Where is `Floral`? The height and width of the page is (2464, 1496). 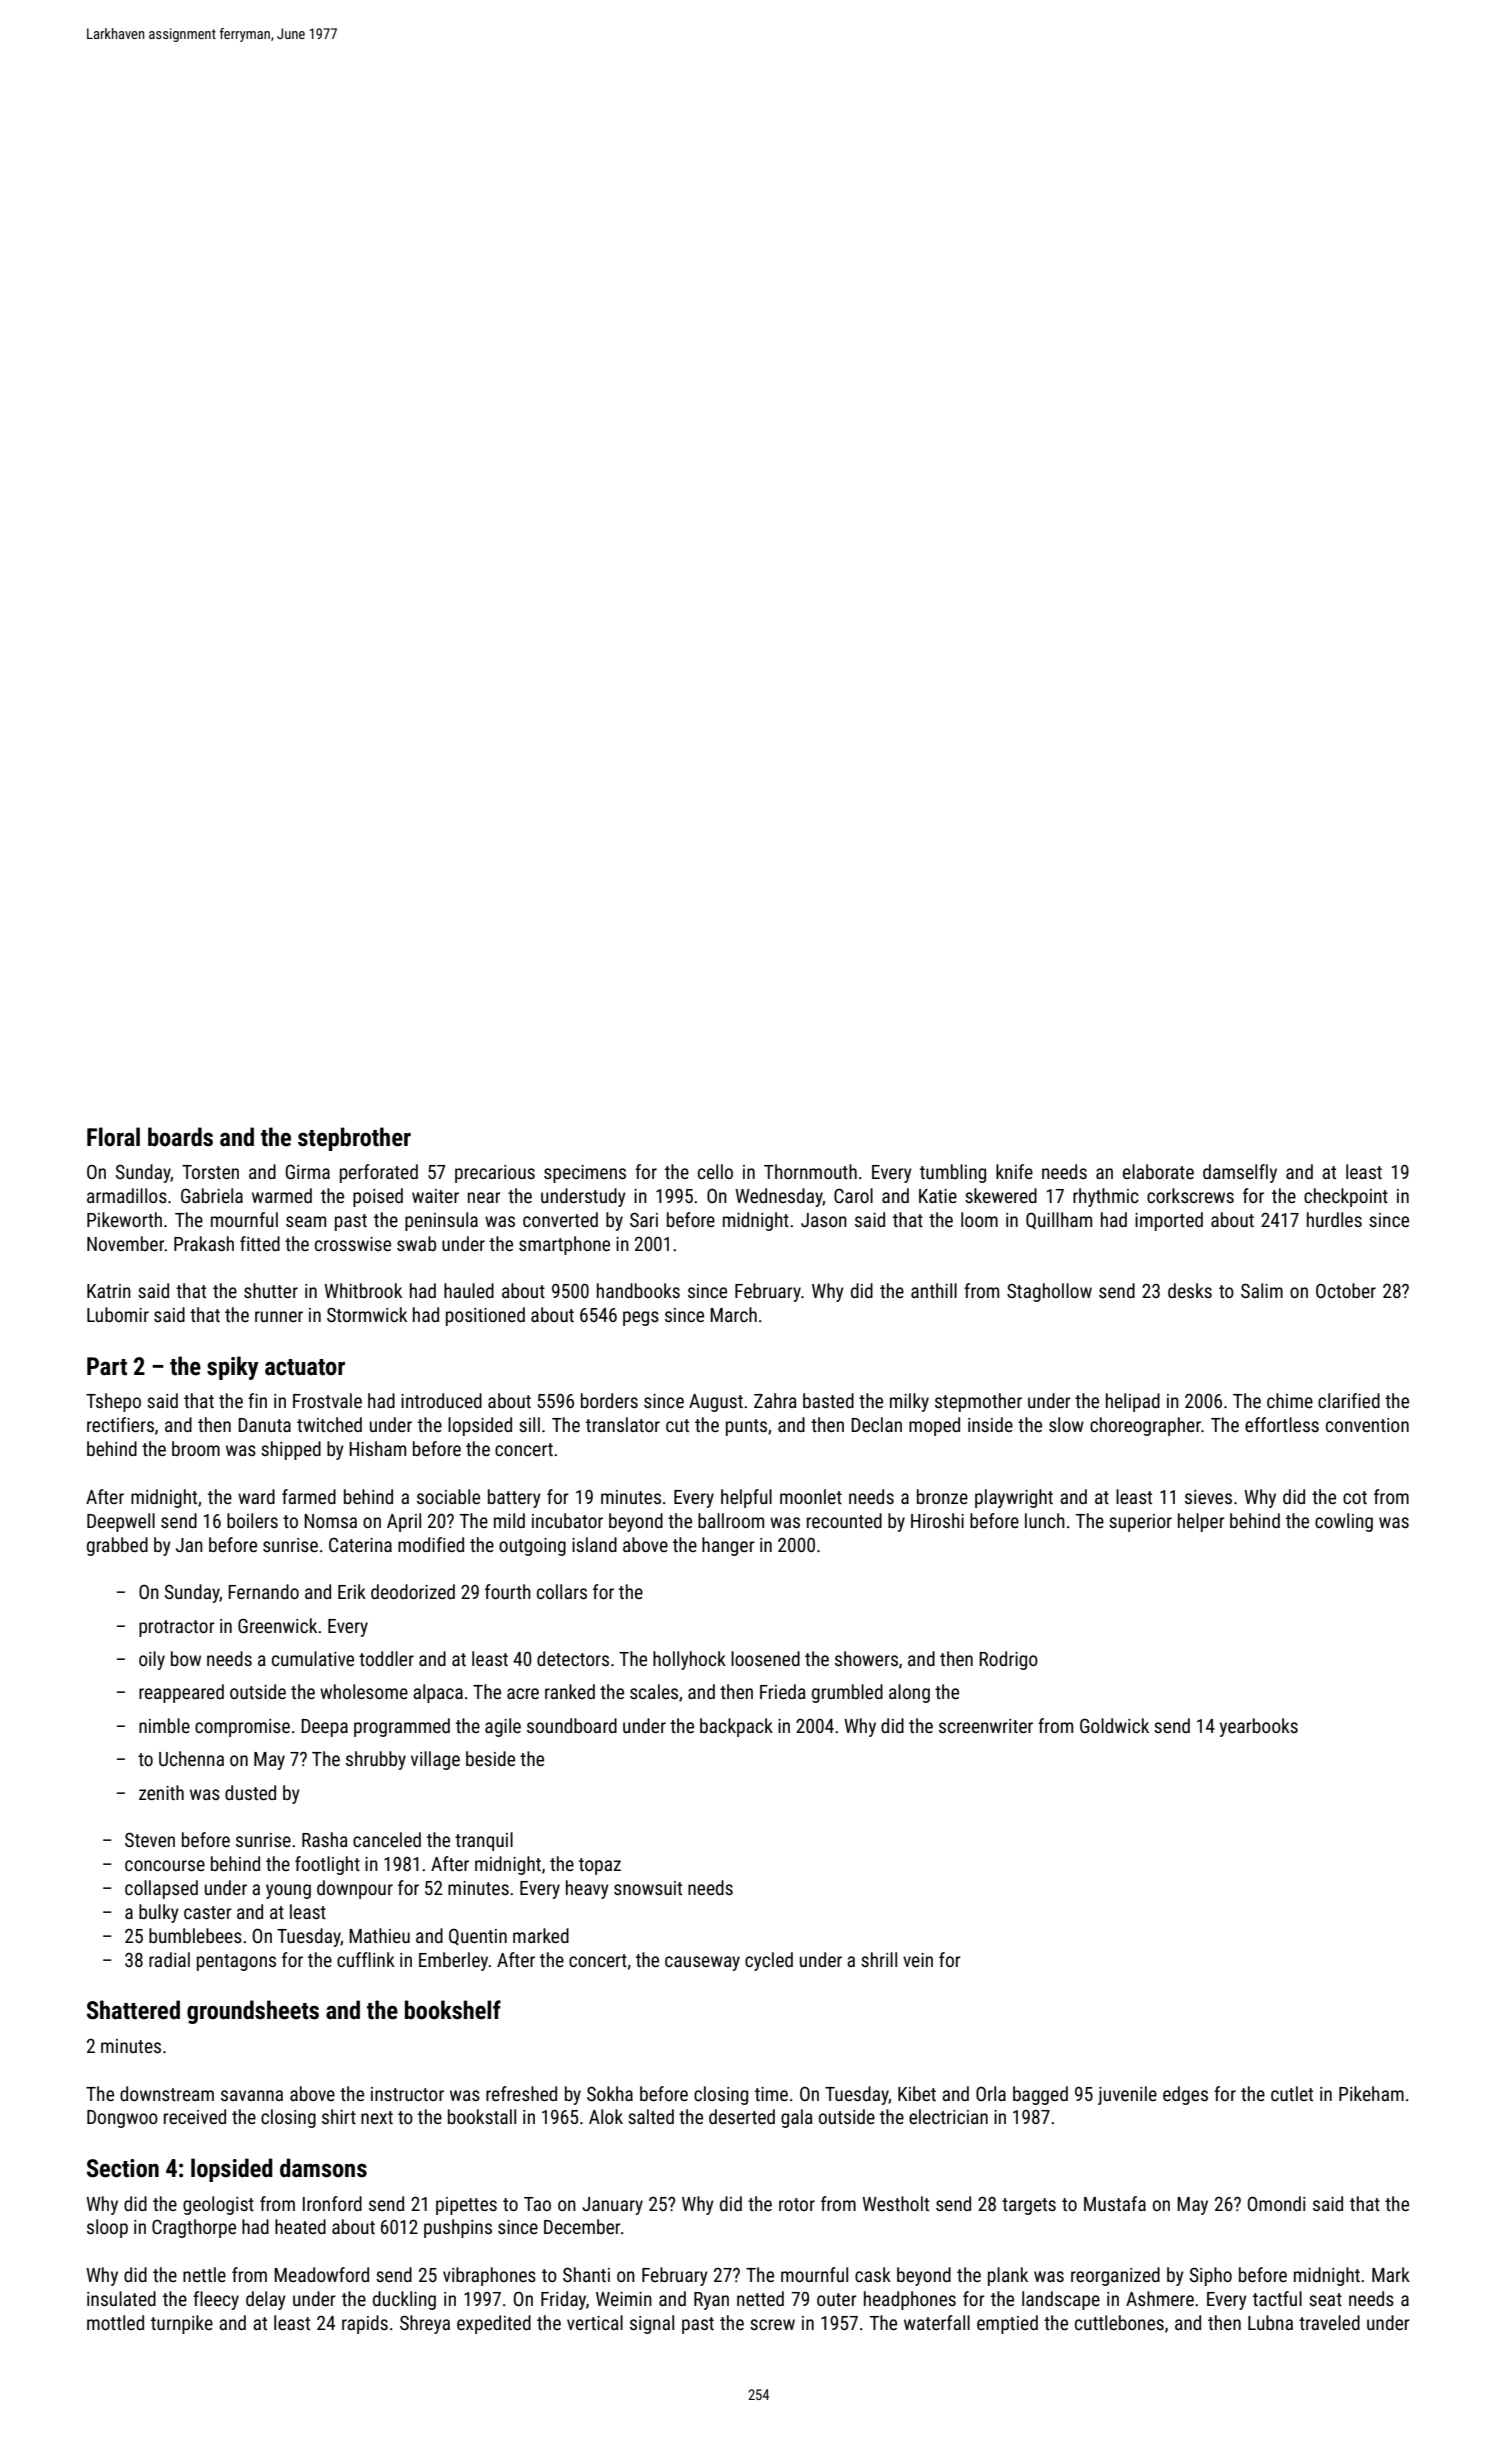 Floral is located at coordinates (113, 1137).
